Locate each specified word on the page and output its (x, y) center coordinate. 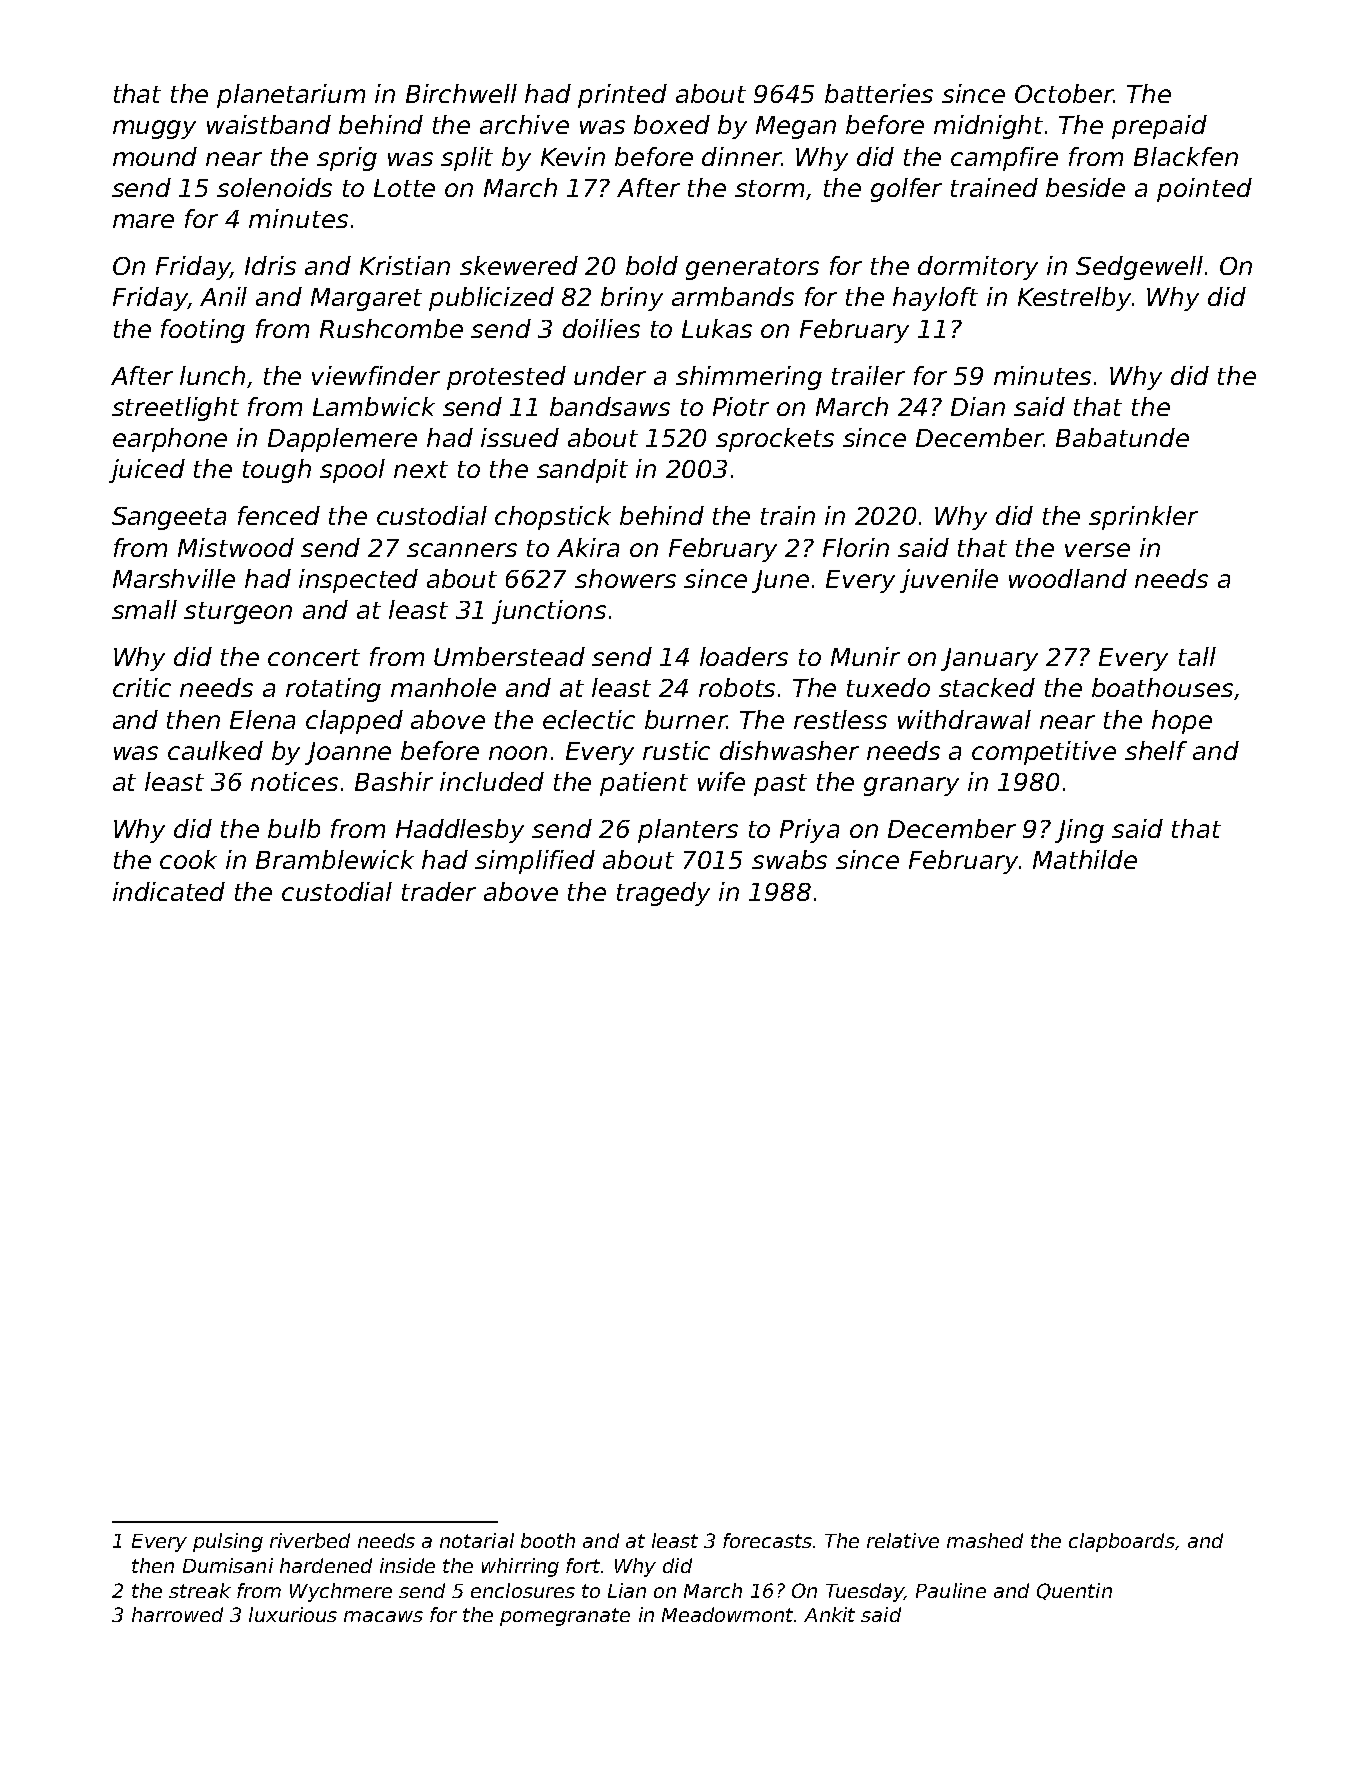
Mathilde (1085, 859)
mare (143, 221)
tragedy (663, 894)
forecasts (767, 1540)
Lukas (717, 328)
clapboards (1122, 1542)
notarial (477, 1540)
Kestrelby (1074, 299)
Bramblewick (335, 859)
